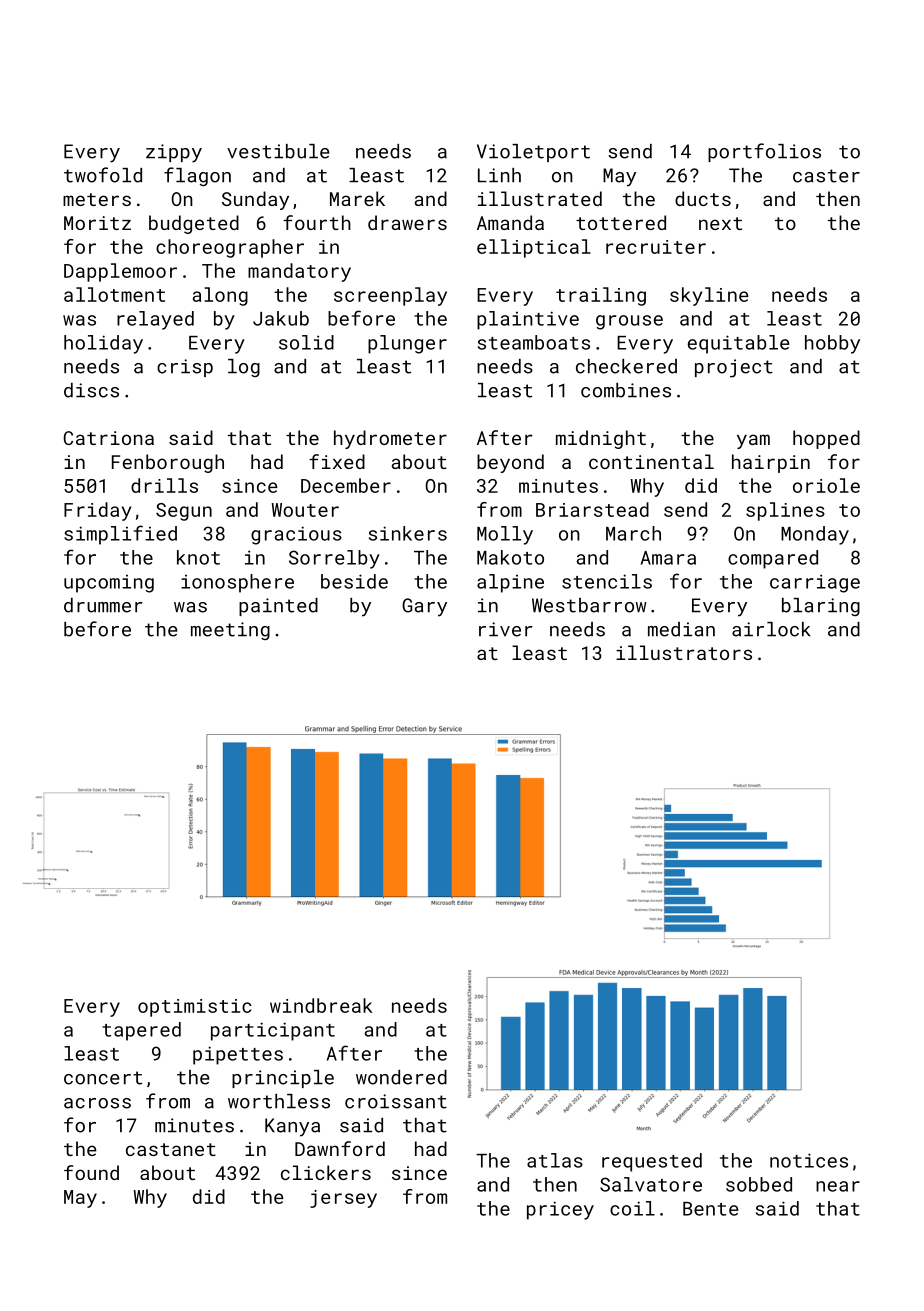 Image resolution: width=924 pixels, height=1311 pixels. Describe the element at coordinates (109, 584) in the screenshot. I see `upcoming` at that location.
